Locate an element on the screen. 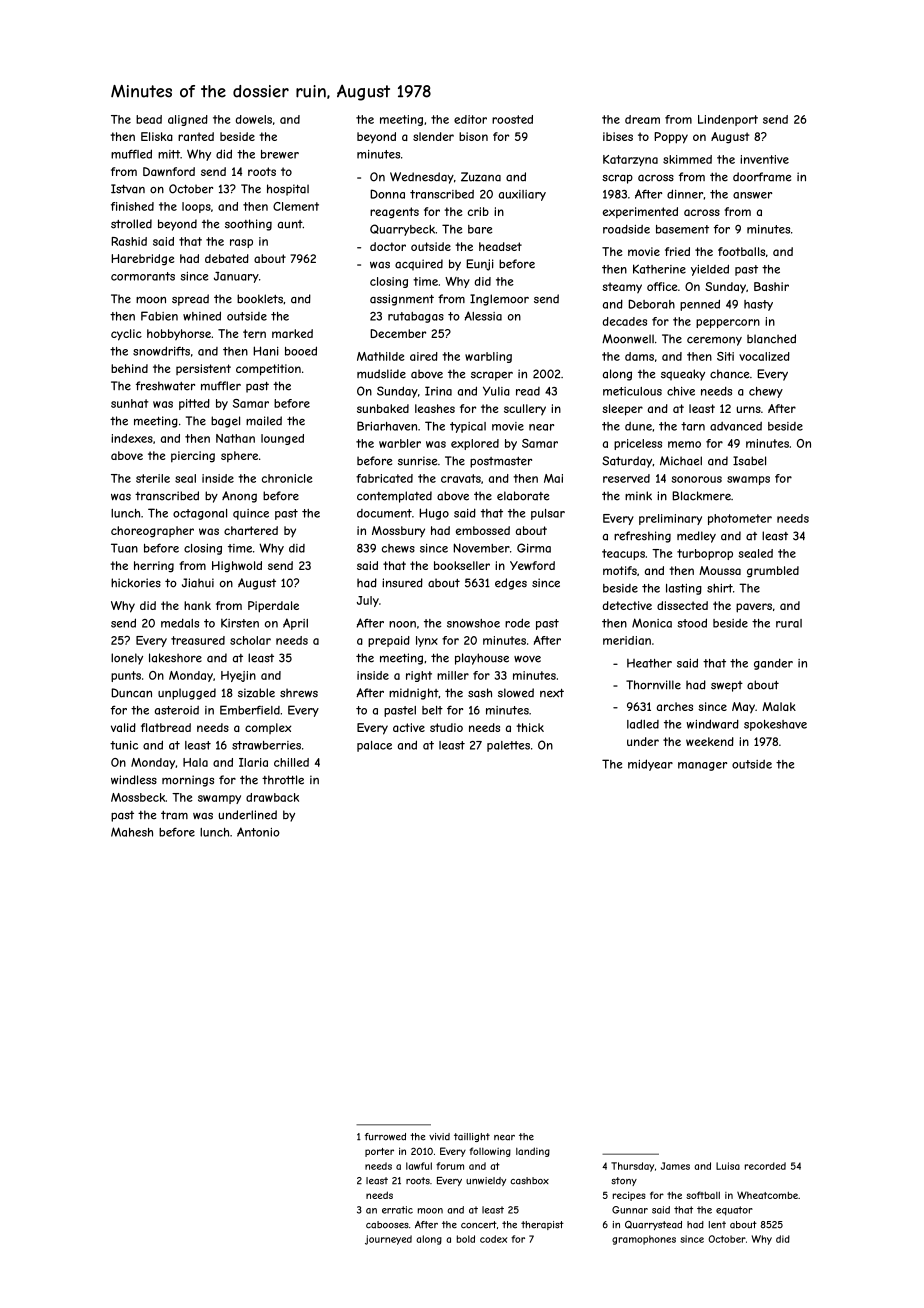 This screenshot has height=1308, width=924. soothing is located at coordinates (248, 225).
